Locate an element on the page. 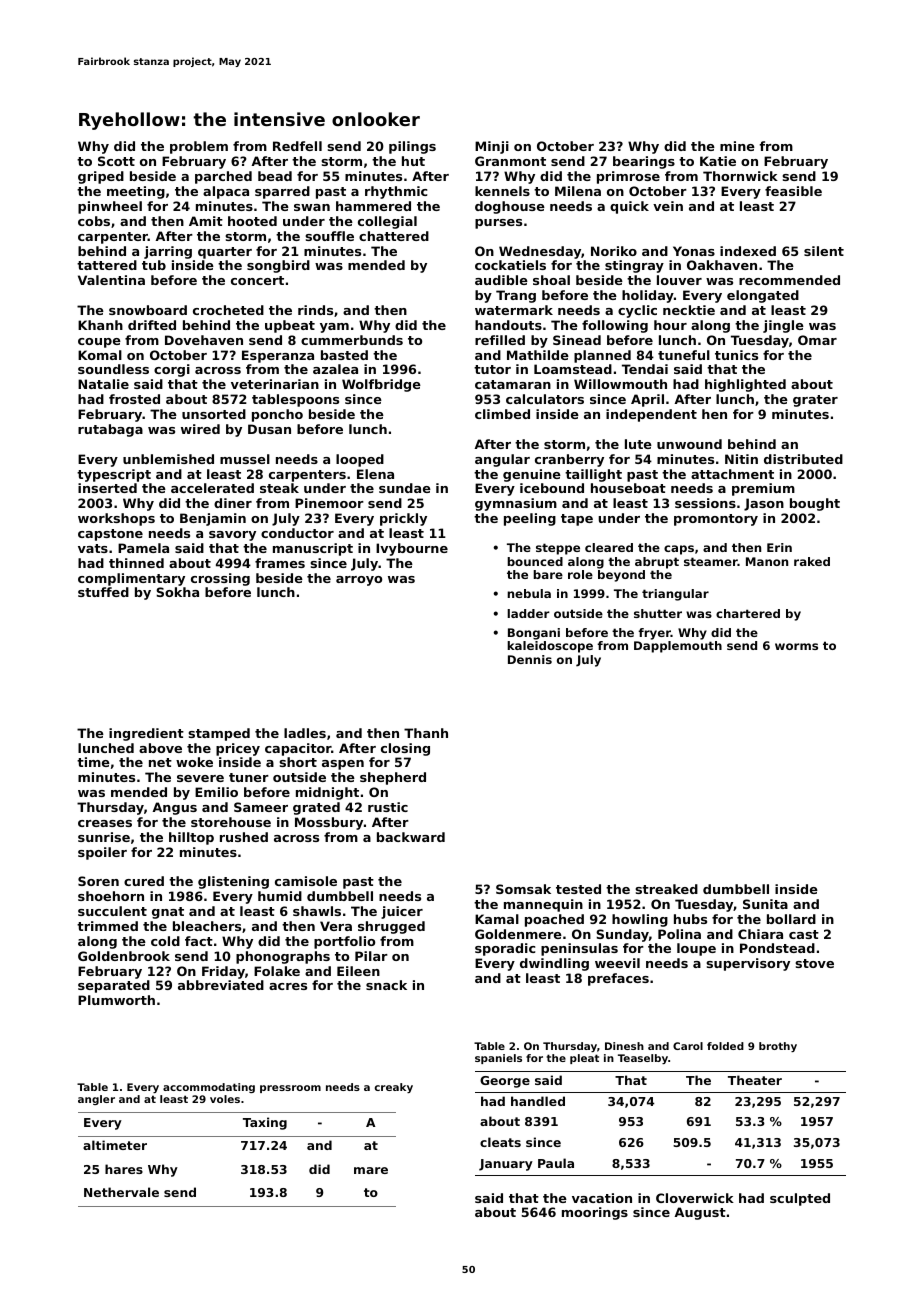 The width and height of the page is (924, 1308). Redfell is located at coordinates (297, 146).
